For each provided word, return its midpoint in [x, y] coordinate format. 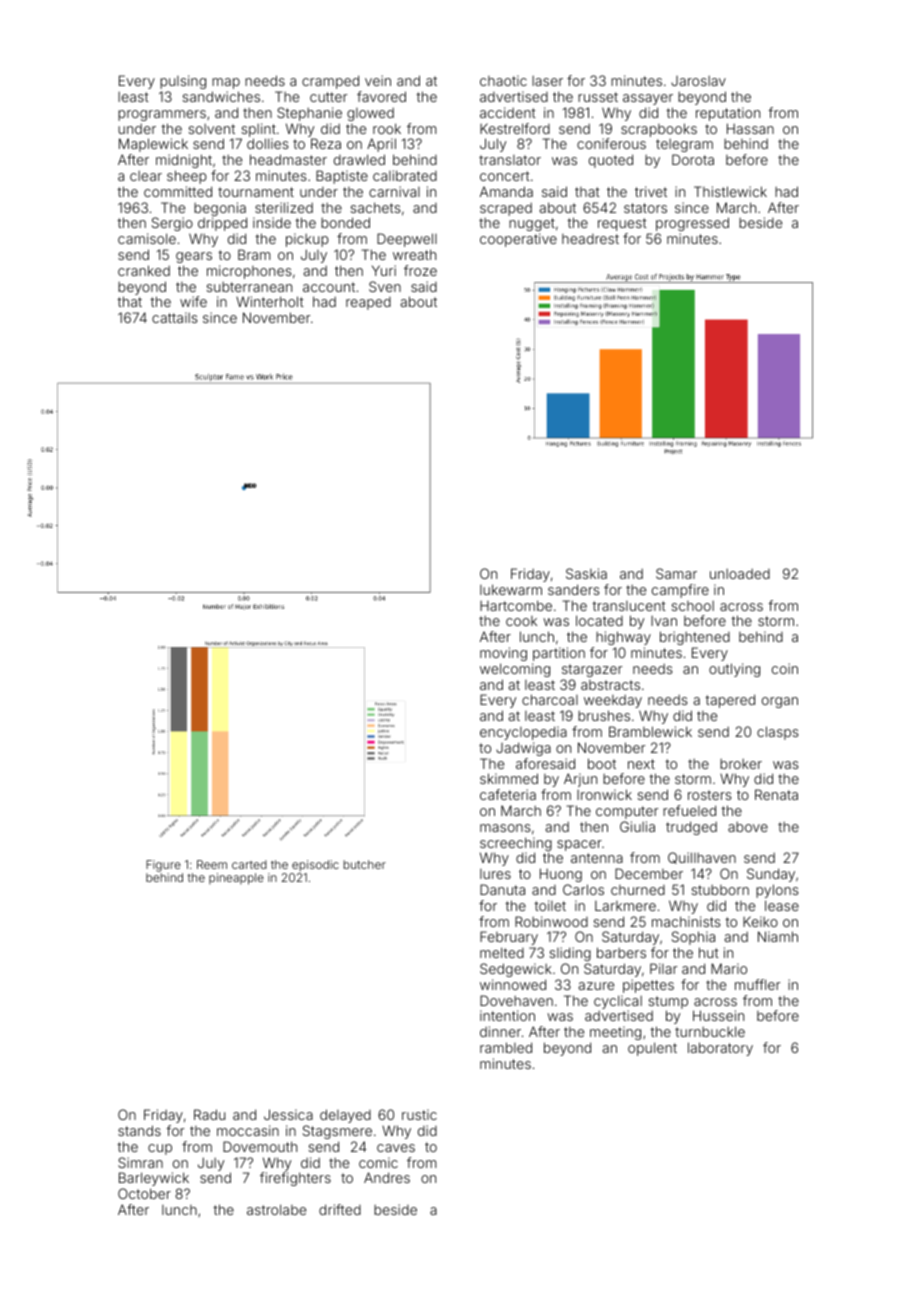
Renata [776, 794]
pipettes [648, 986]
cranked [144, 270]
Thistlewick [730, 191]
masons [505, 828]
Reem [212, 864]
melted [502, 952]
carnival [394, 191]
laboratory [720, 1049]
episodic [315, 866]
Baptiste [342, 177]
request [622, 224]
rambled [506, 1047]
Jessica [288, 1114]
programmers [162, 115]
